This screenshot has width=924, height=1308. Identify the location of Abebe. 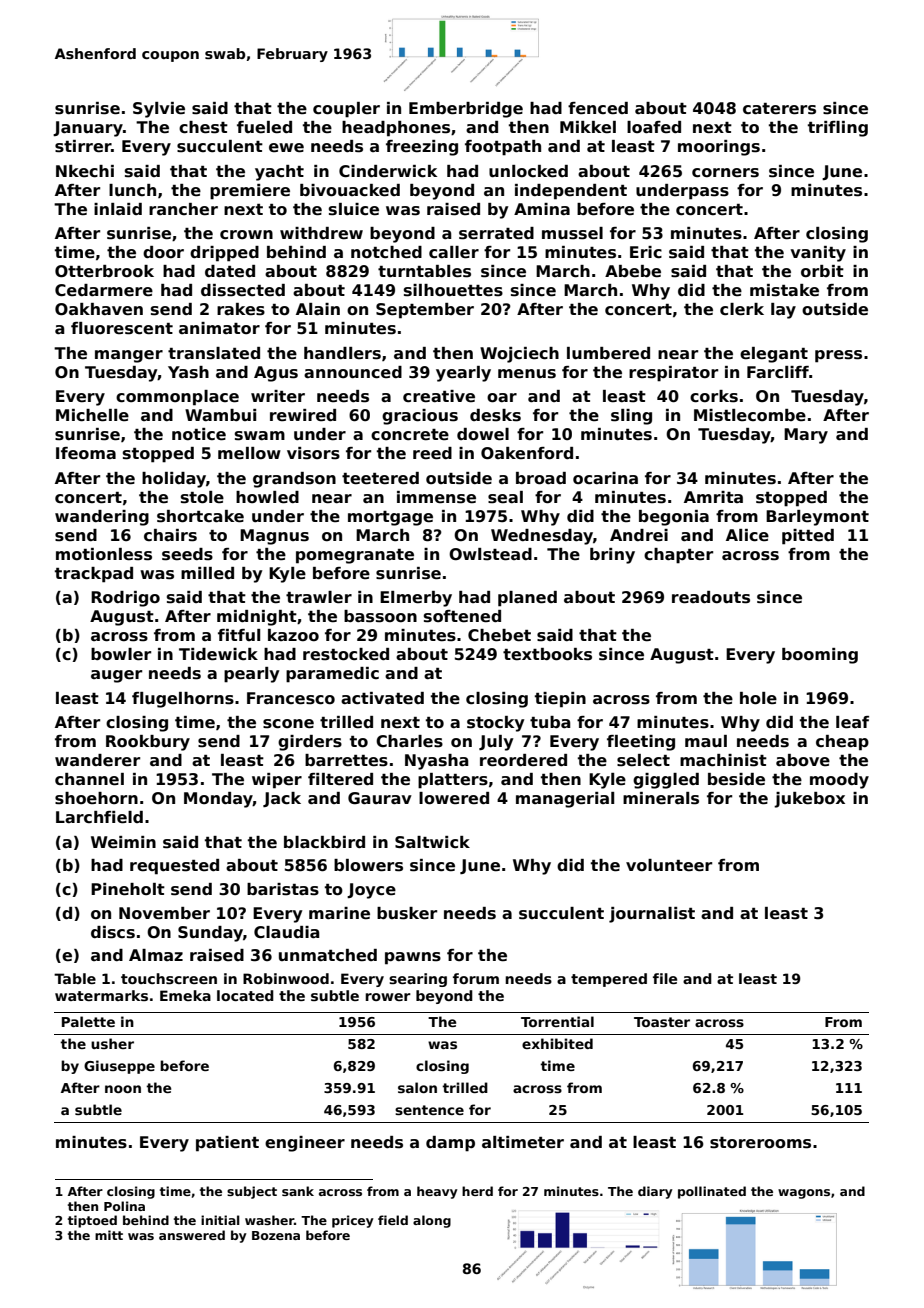
(633, 271).
